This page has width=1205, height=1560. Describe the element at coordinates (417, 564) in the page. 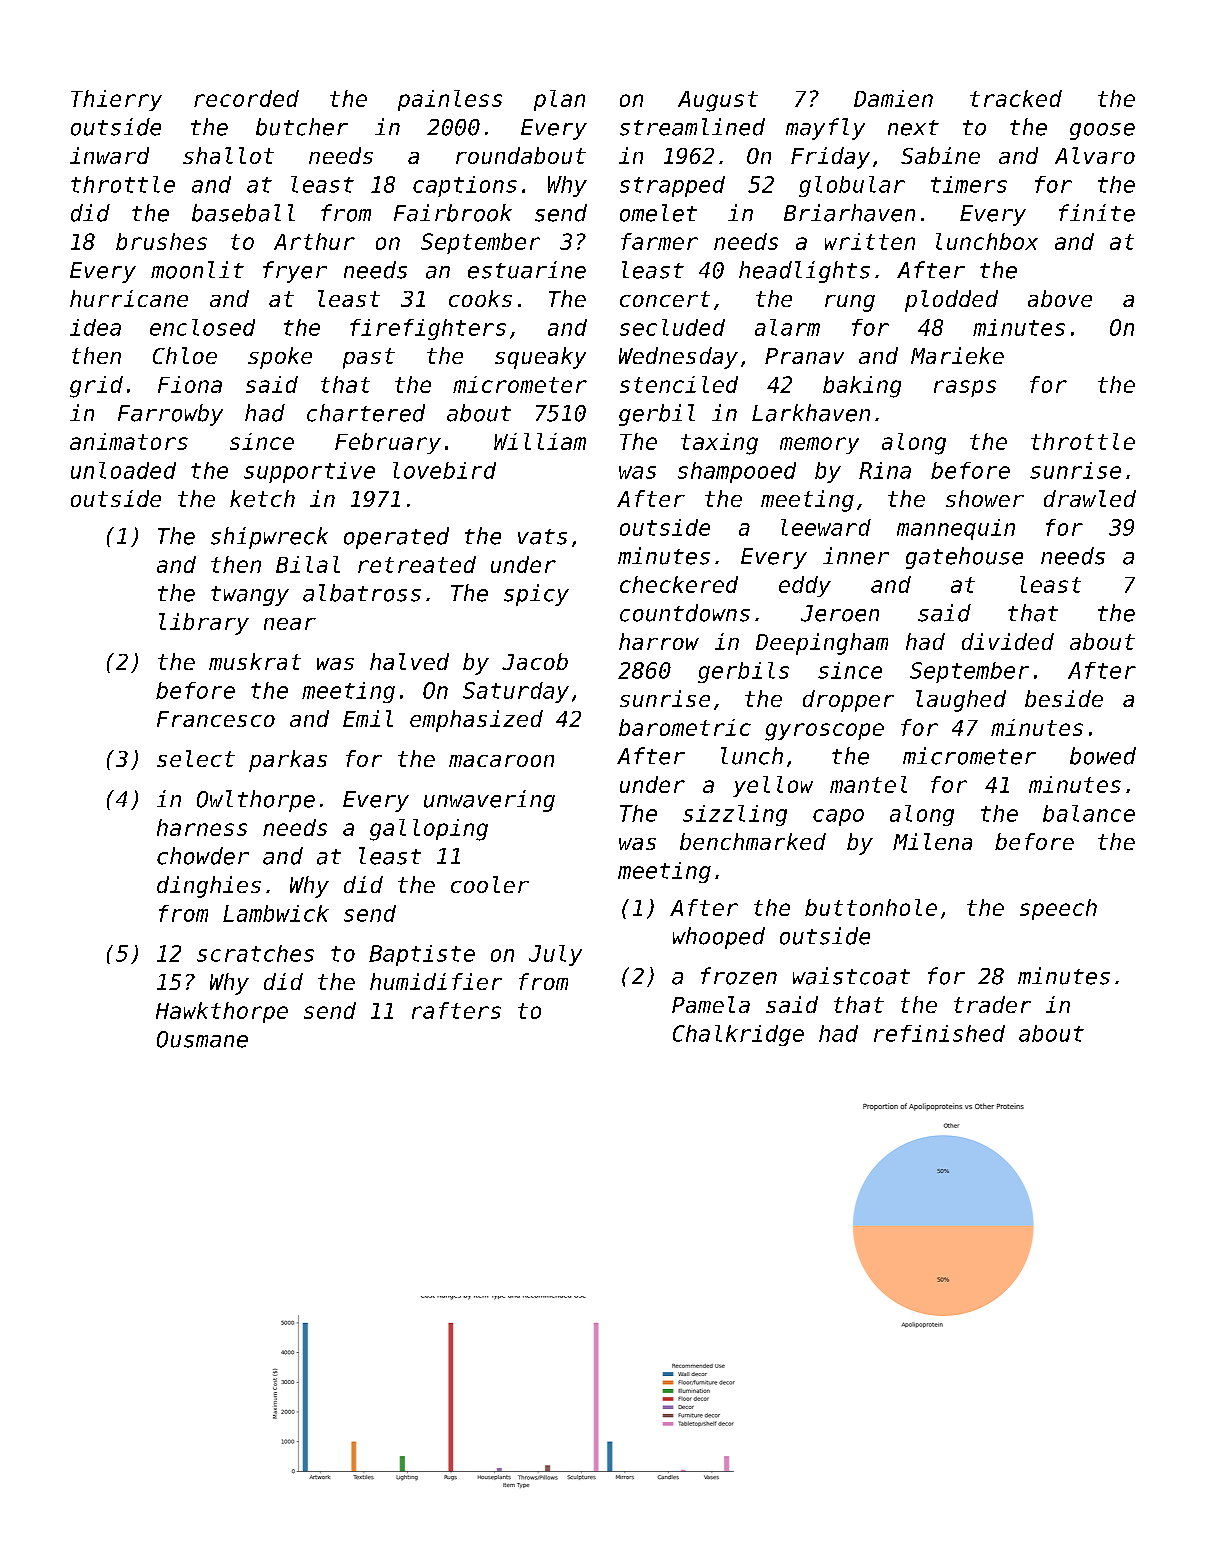

I see `retreated` at that location.
